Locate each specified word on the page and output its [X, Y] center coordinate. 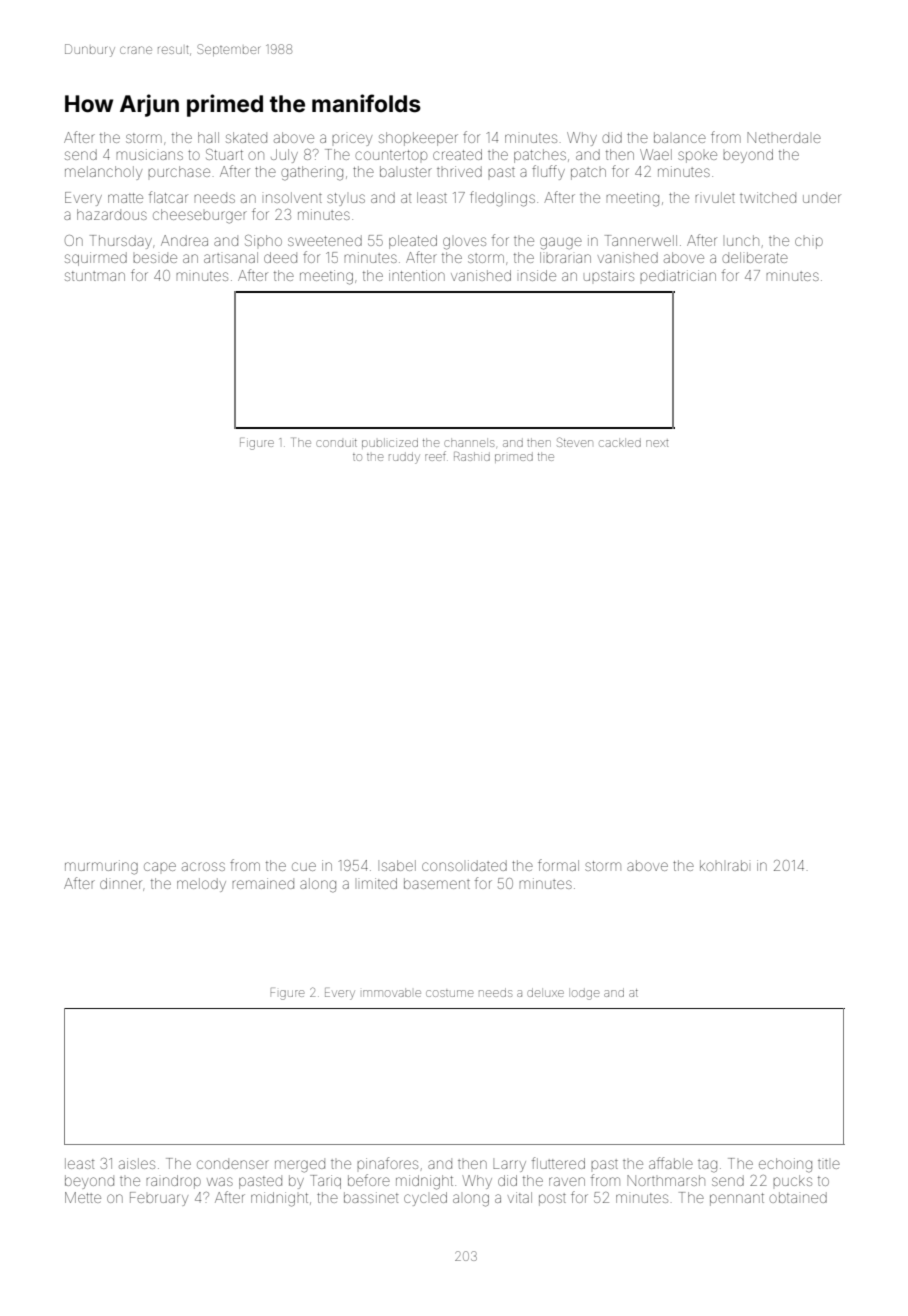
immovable [392, 993]
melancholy [103, 173]
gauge [561, 243]
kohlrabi [724, 865]
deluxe [545, 992]
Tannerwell [641, 240]
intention [417, 275]
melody [201, 885]
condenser [233, 1164]
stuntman [95, 276]
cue [304, 866]
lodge [585, 995]
